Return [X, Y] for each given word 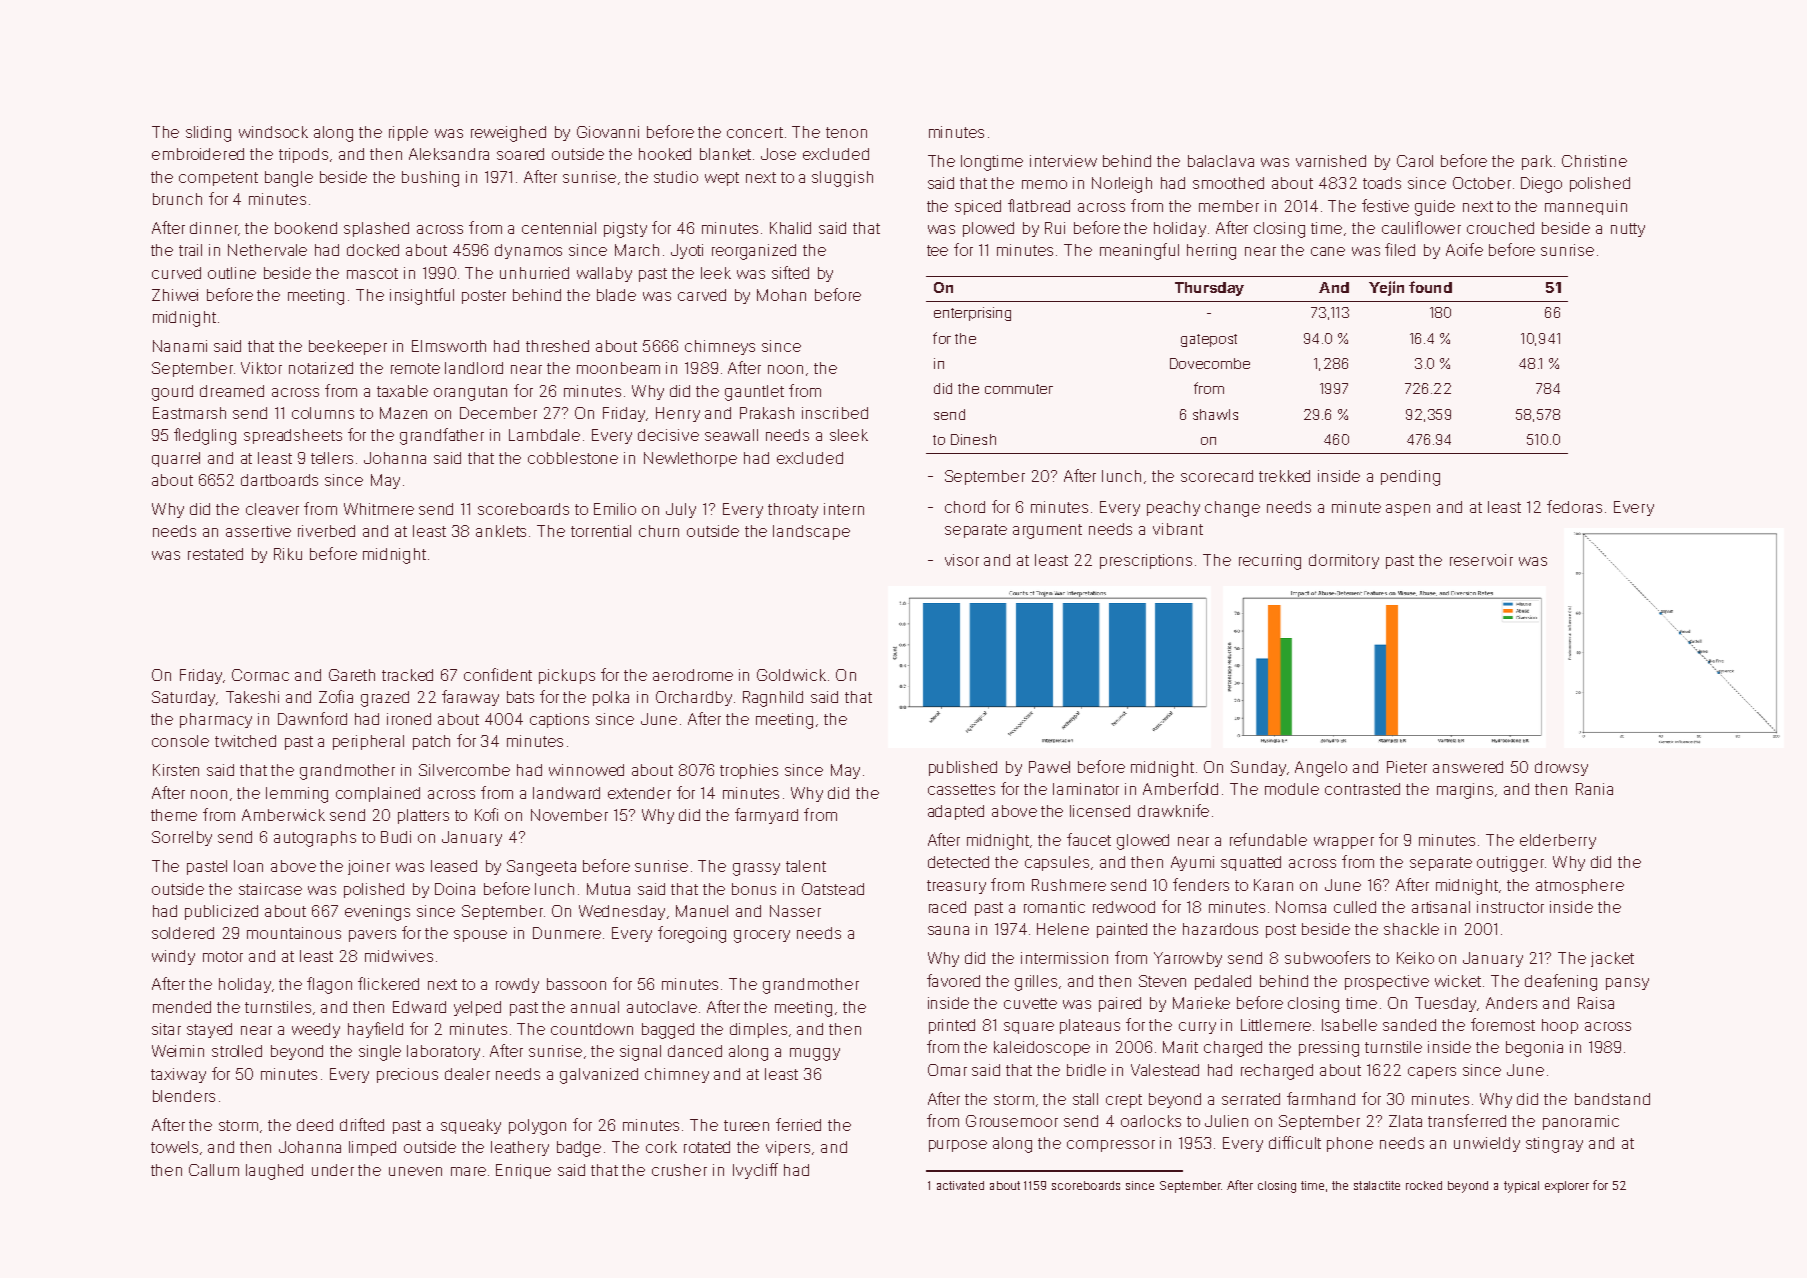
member [1229, 206]
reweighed [508, 134]
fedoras [1574, 506]
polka [611, 698]
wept [722, 179]
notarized [321, 368]
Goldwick [791, 675]
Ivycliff [755, 1171]
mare [468, 1171]
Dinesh [973, 439]
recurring [1270, 562]
